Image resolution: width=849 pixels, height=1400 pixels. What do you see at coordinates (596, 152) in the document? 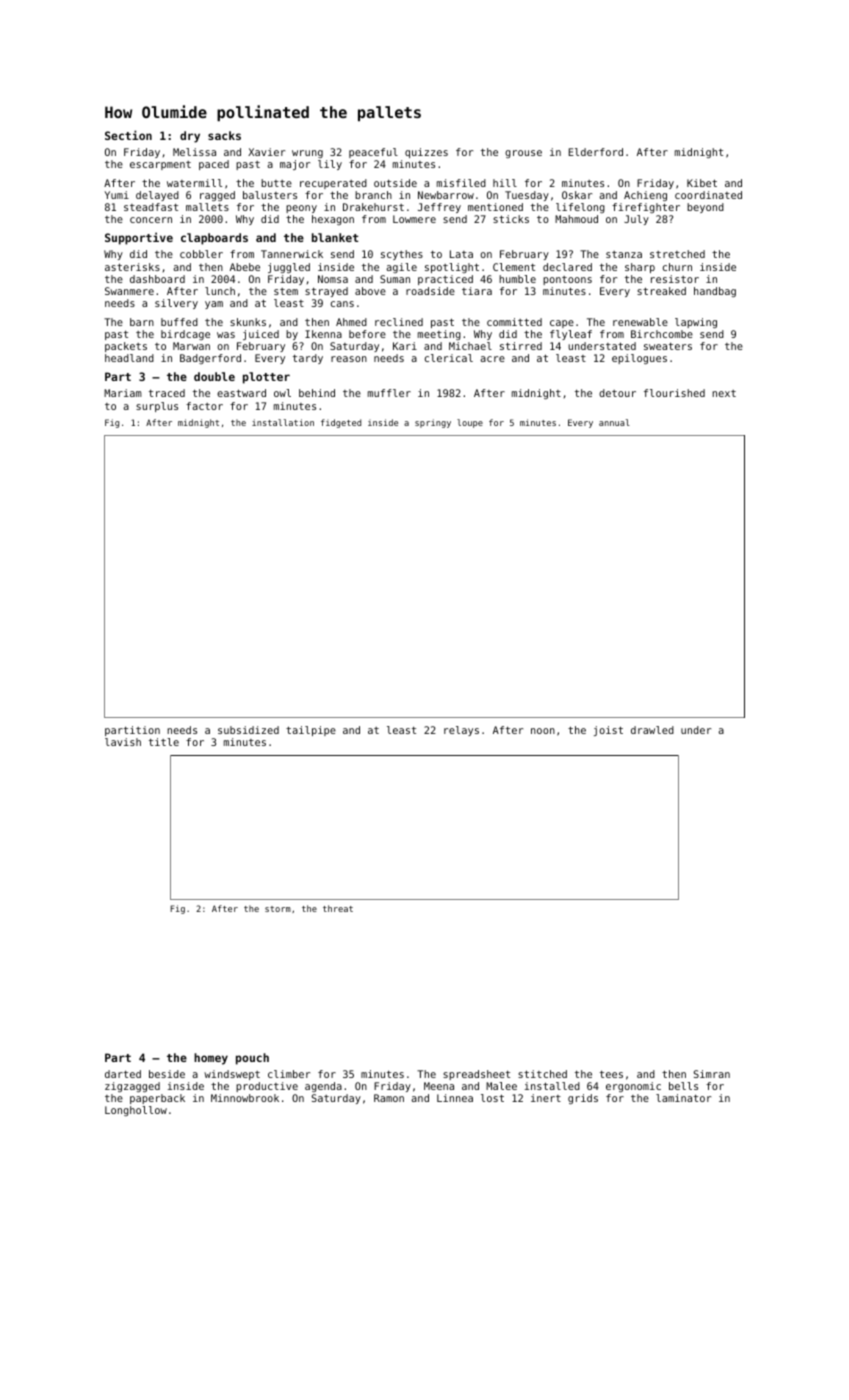
I see `Elderford` at bounding box center [596, 152].
